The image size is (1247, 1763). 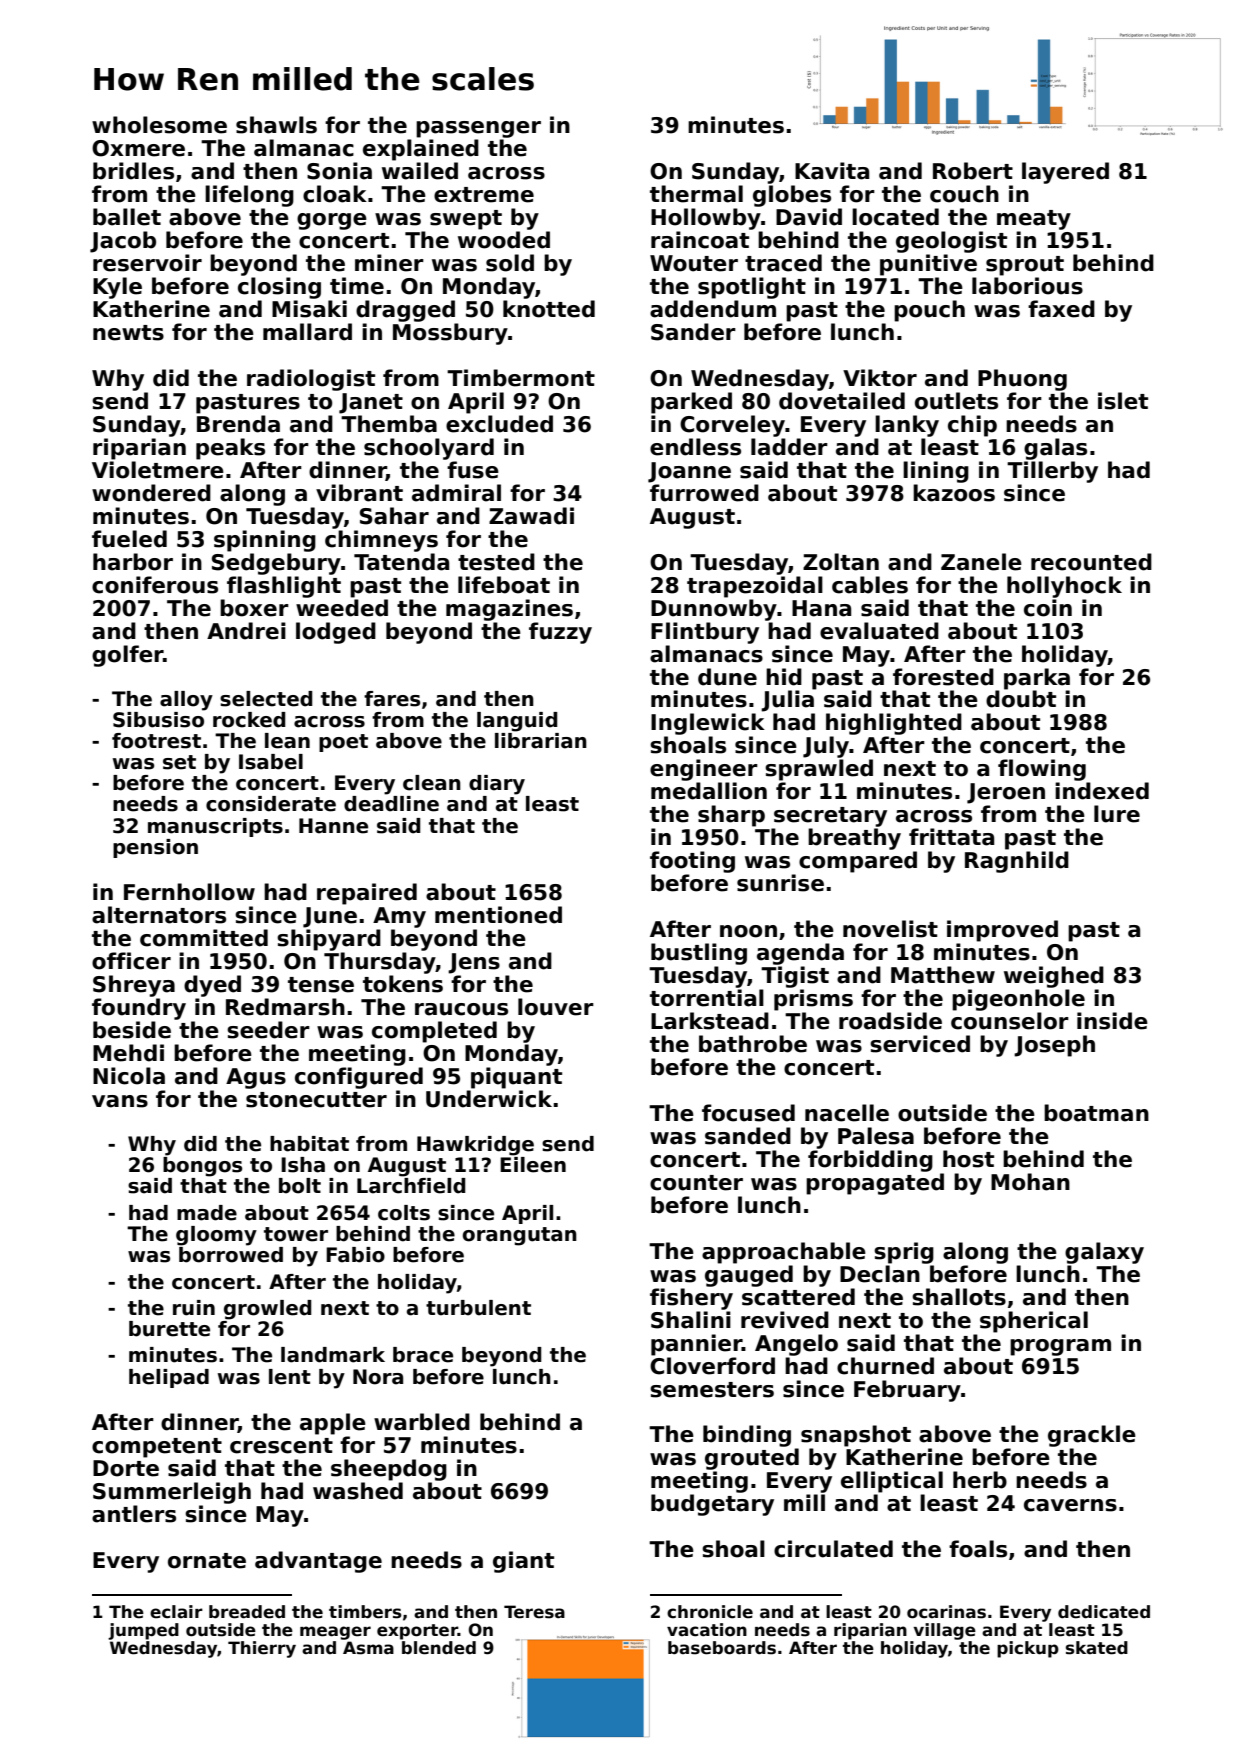 I want to click on Agus, so click(x=256, y=1078).
